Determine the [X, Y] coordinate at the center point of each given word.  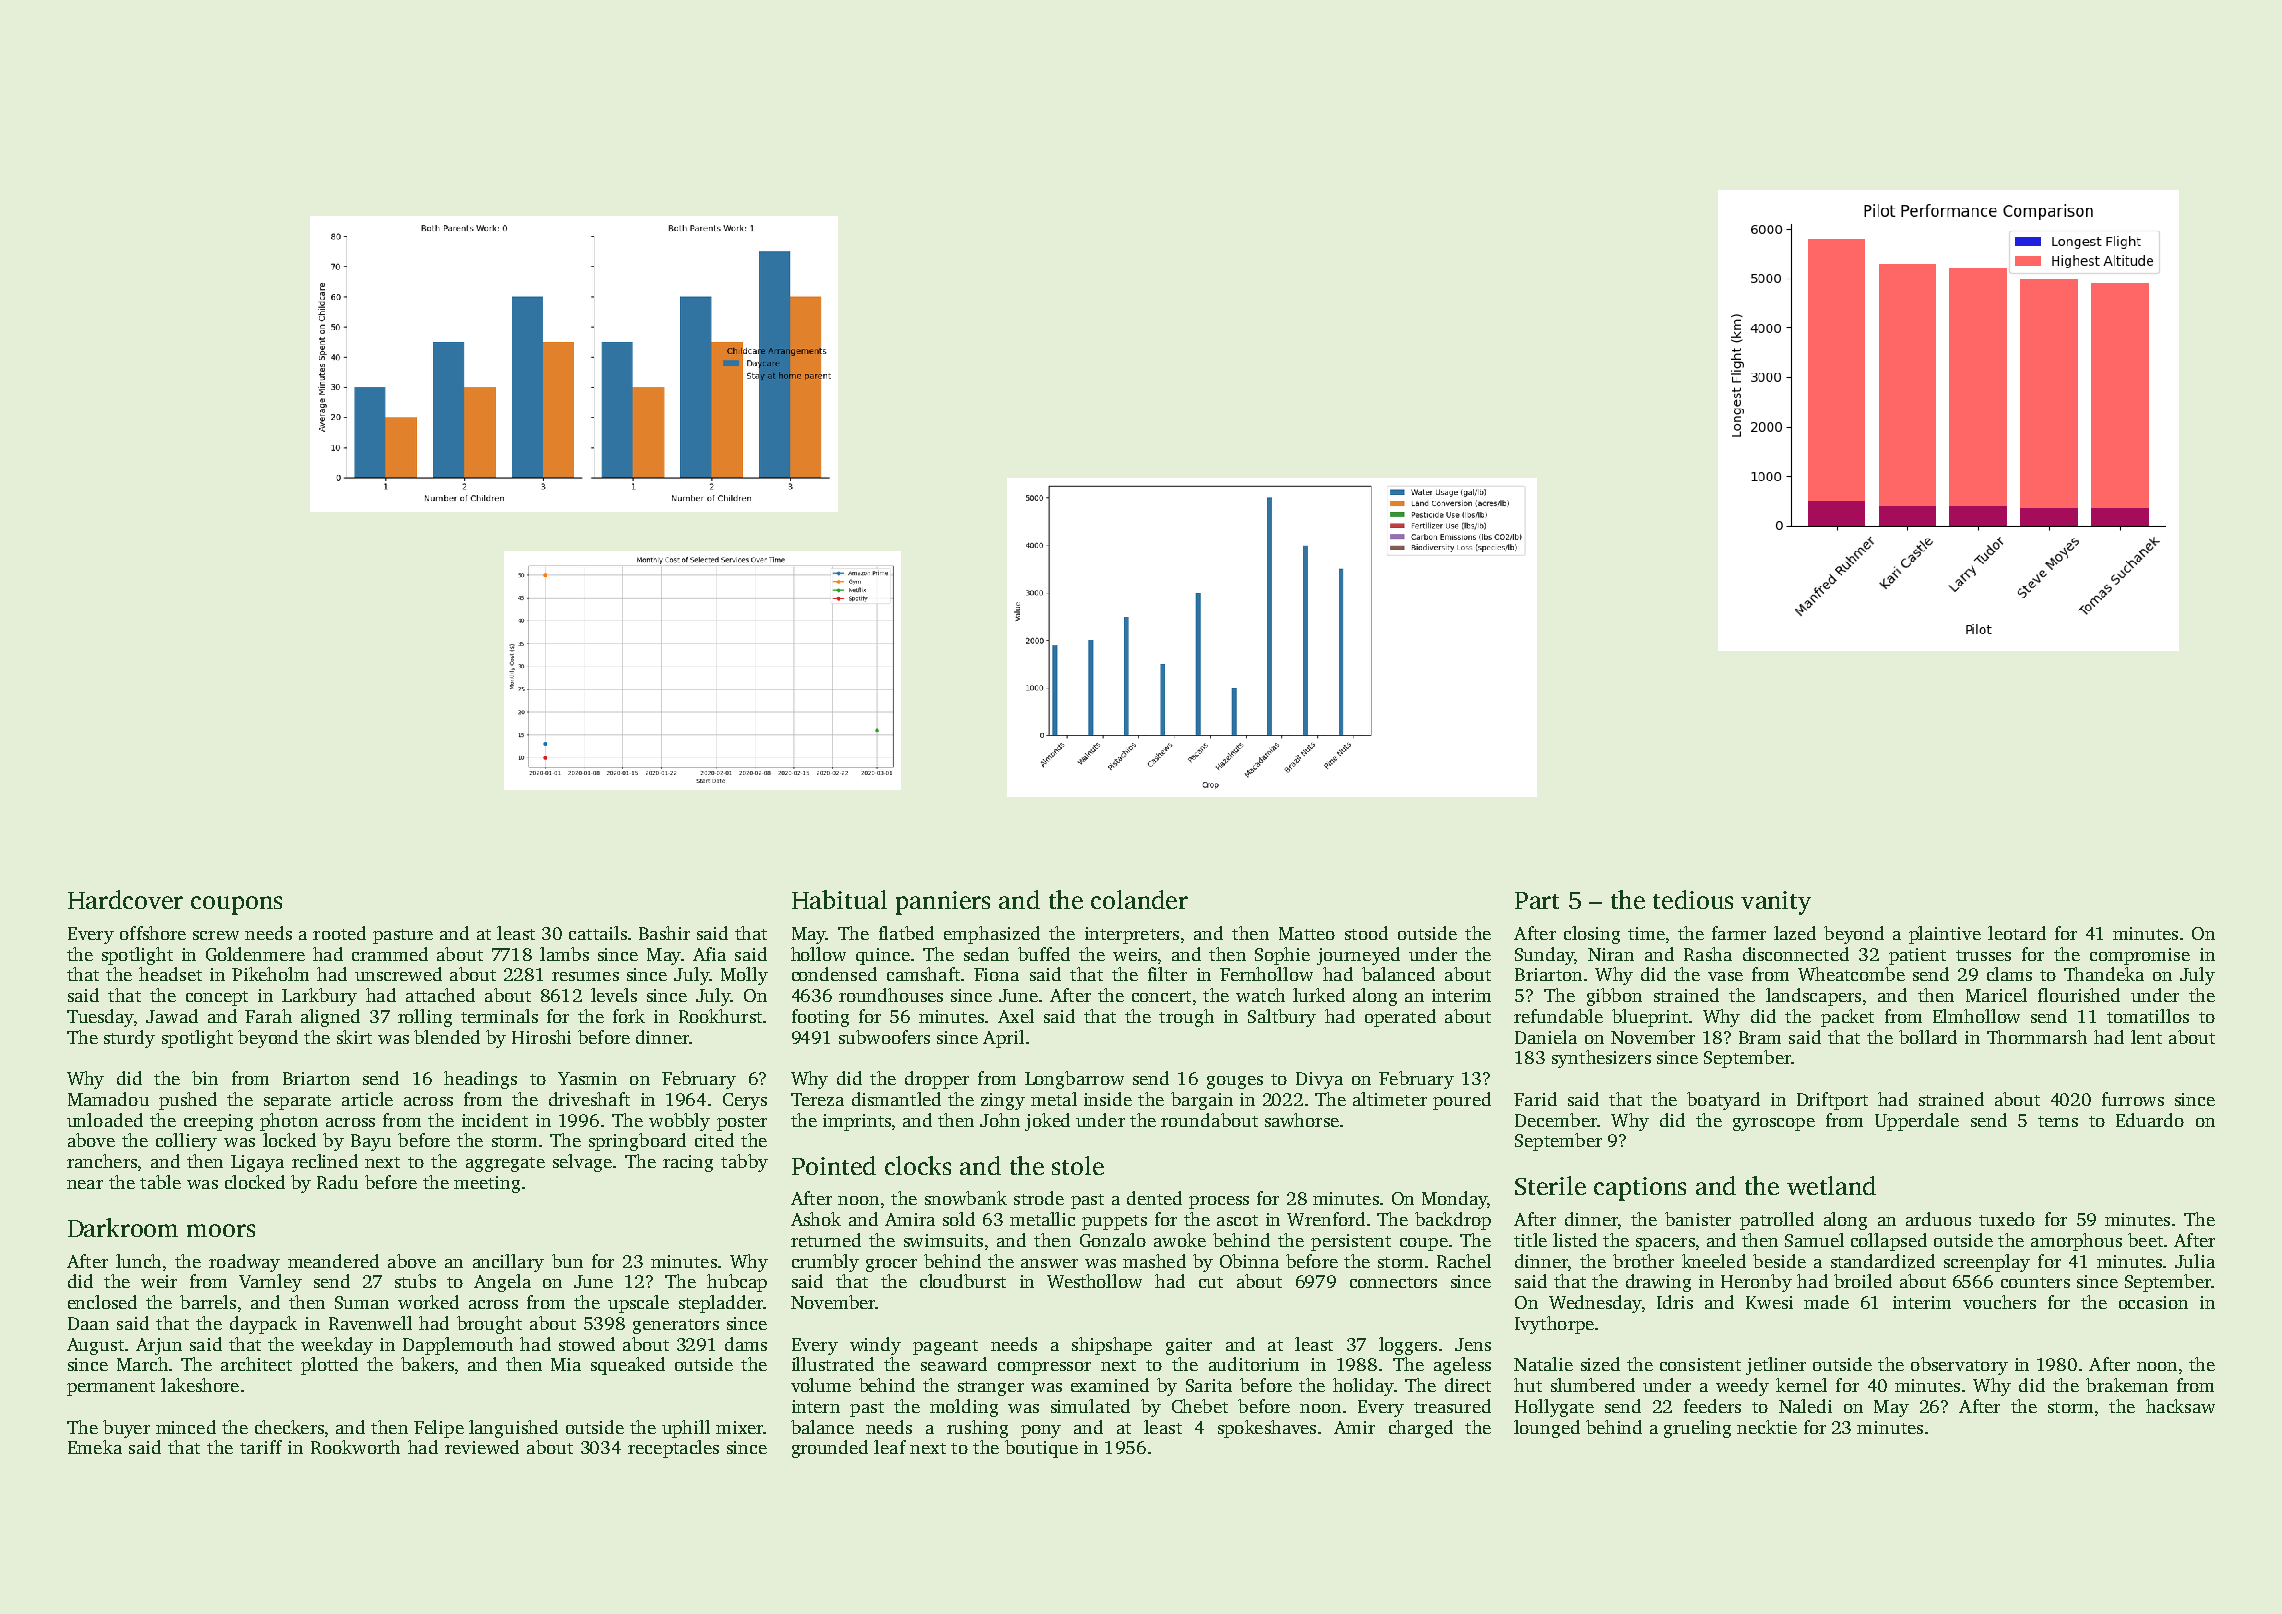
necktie [1767, 1427]
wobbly [679, 1122]
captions [1640, 1189]
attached [440, 995]
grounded [830, 1449]
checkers [289, 1427]
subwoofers [884, 1037]
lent [2146, 1037]
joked [1047, 1122]
